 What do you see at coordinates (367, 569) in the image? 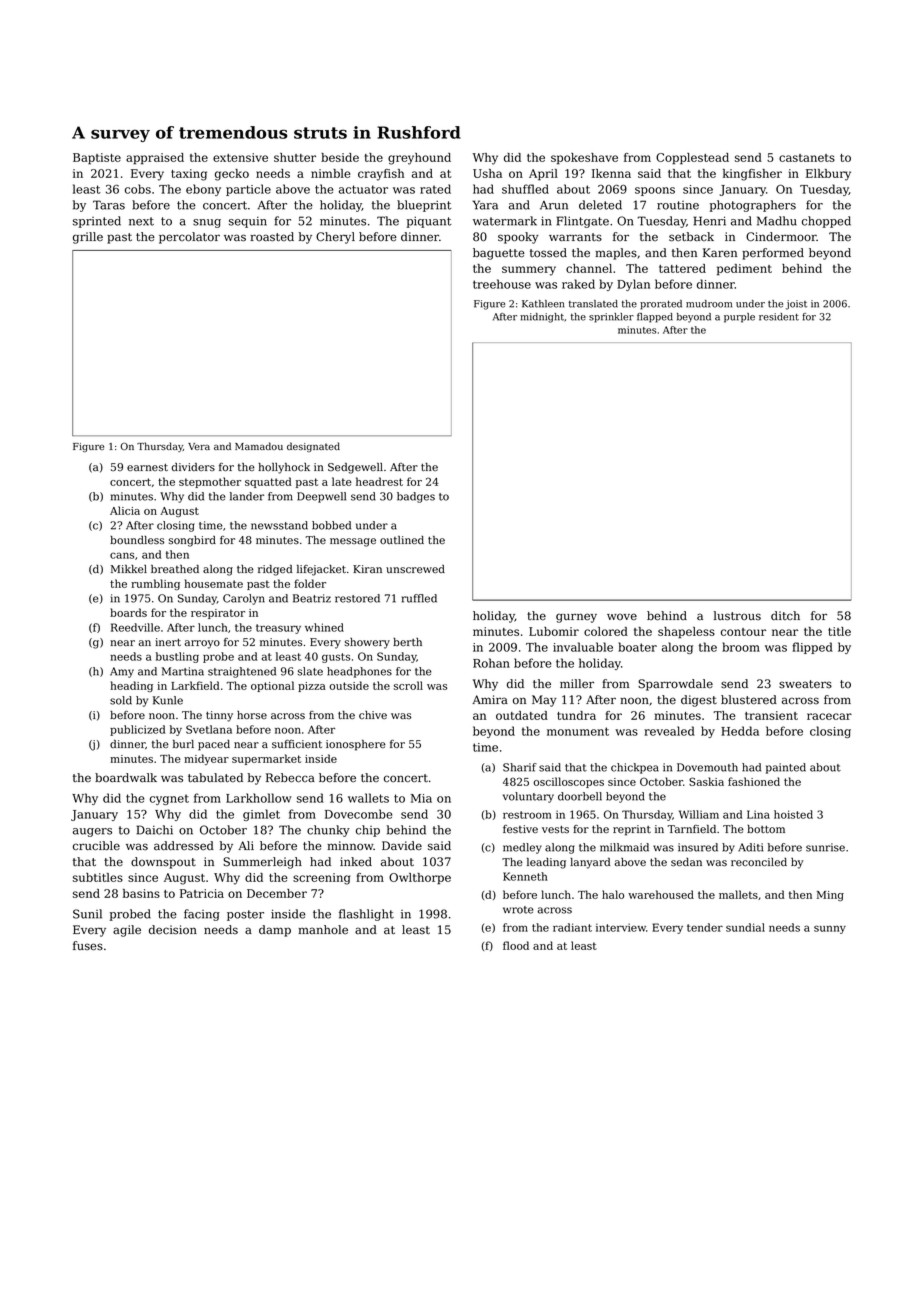
I see `Kiran` at bounding box center [367, 569].
